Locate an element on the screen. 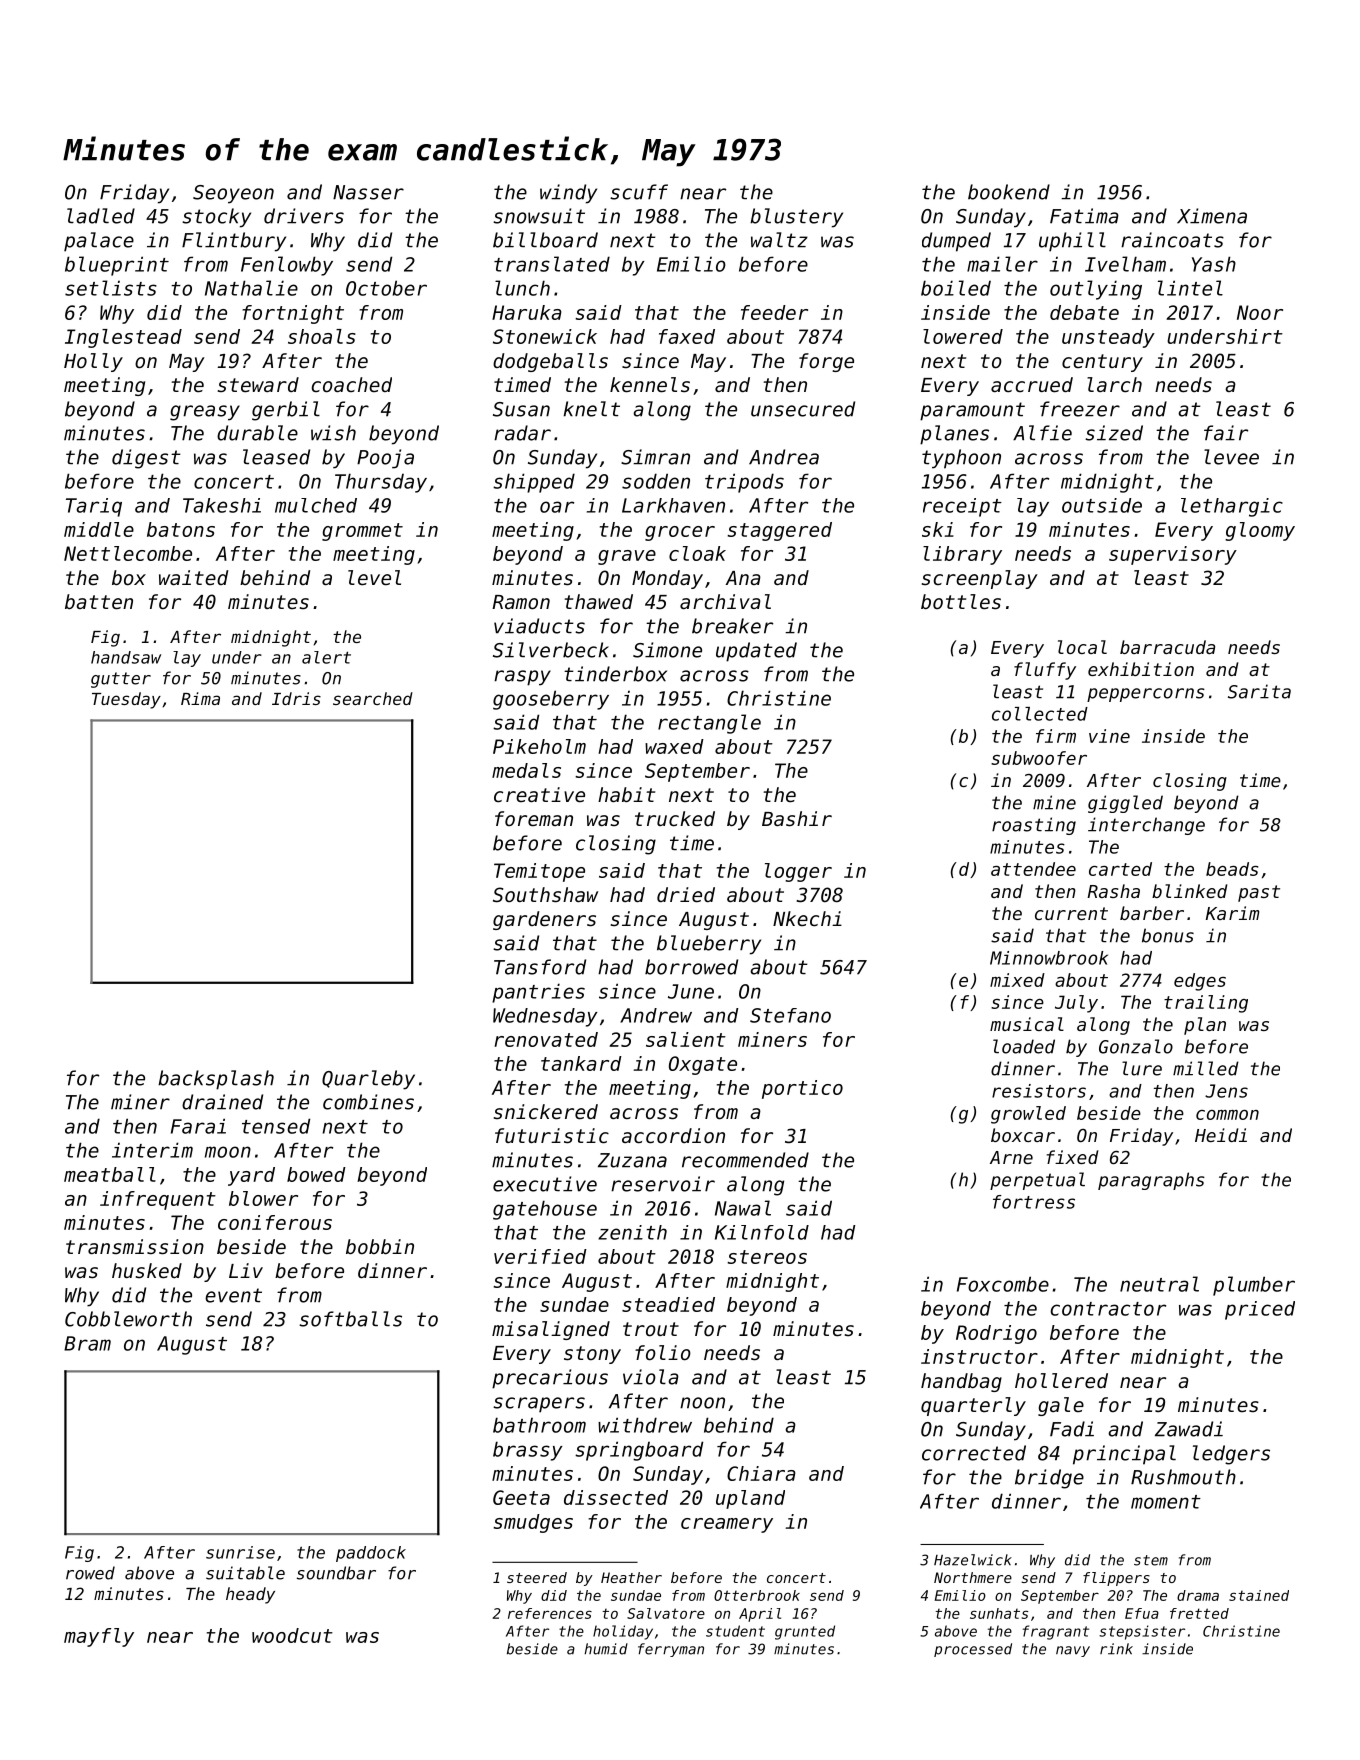  Nasser is located at coordinates (368, 192).
